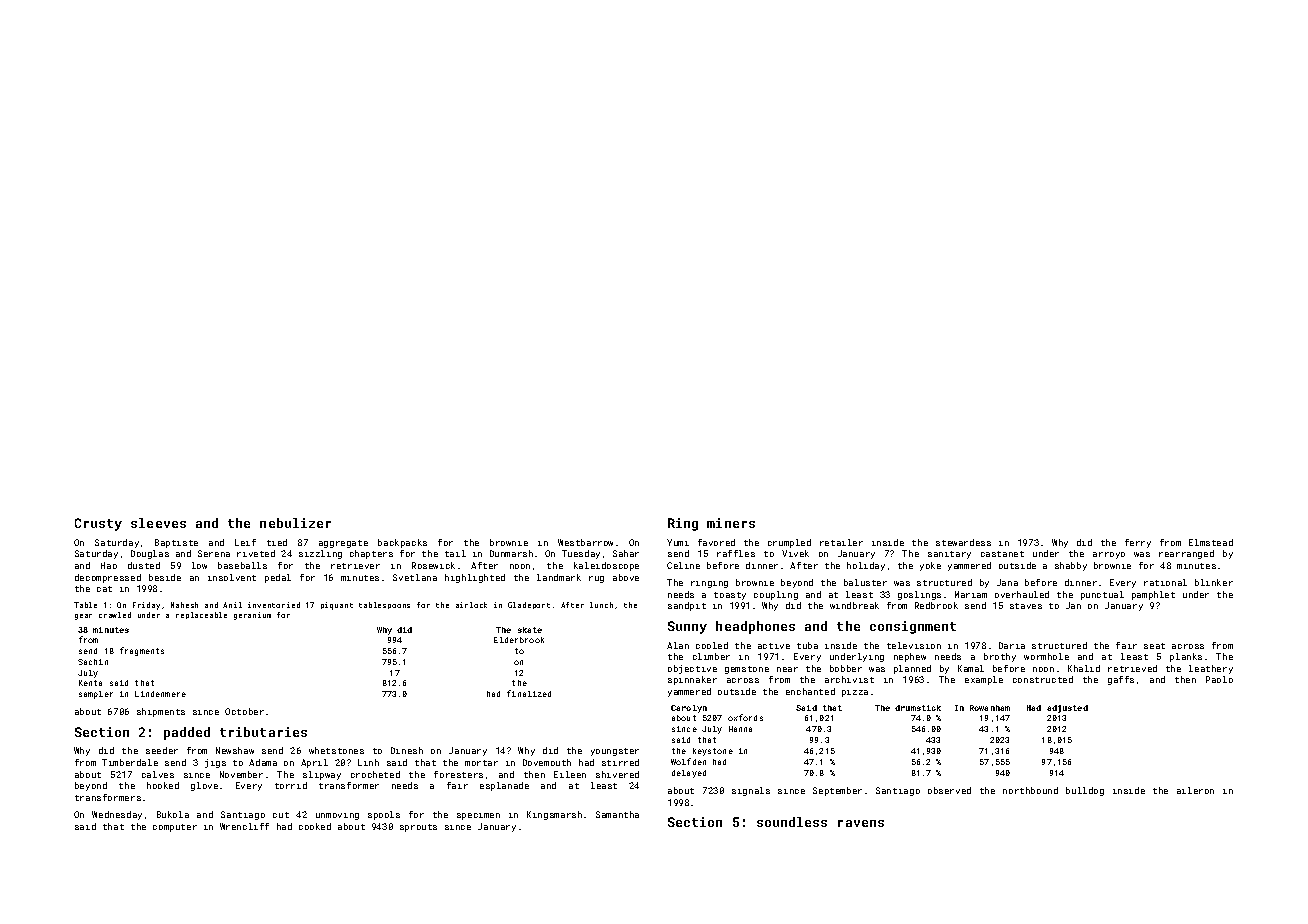  What do you see at coordinates (1138, 543) in the document?
I see `ferry` at bounding box center [1138, 543].
